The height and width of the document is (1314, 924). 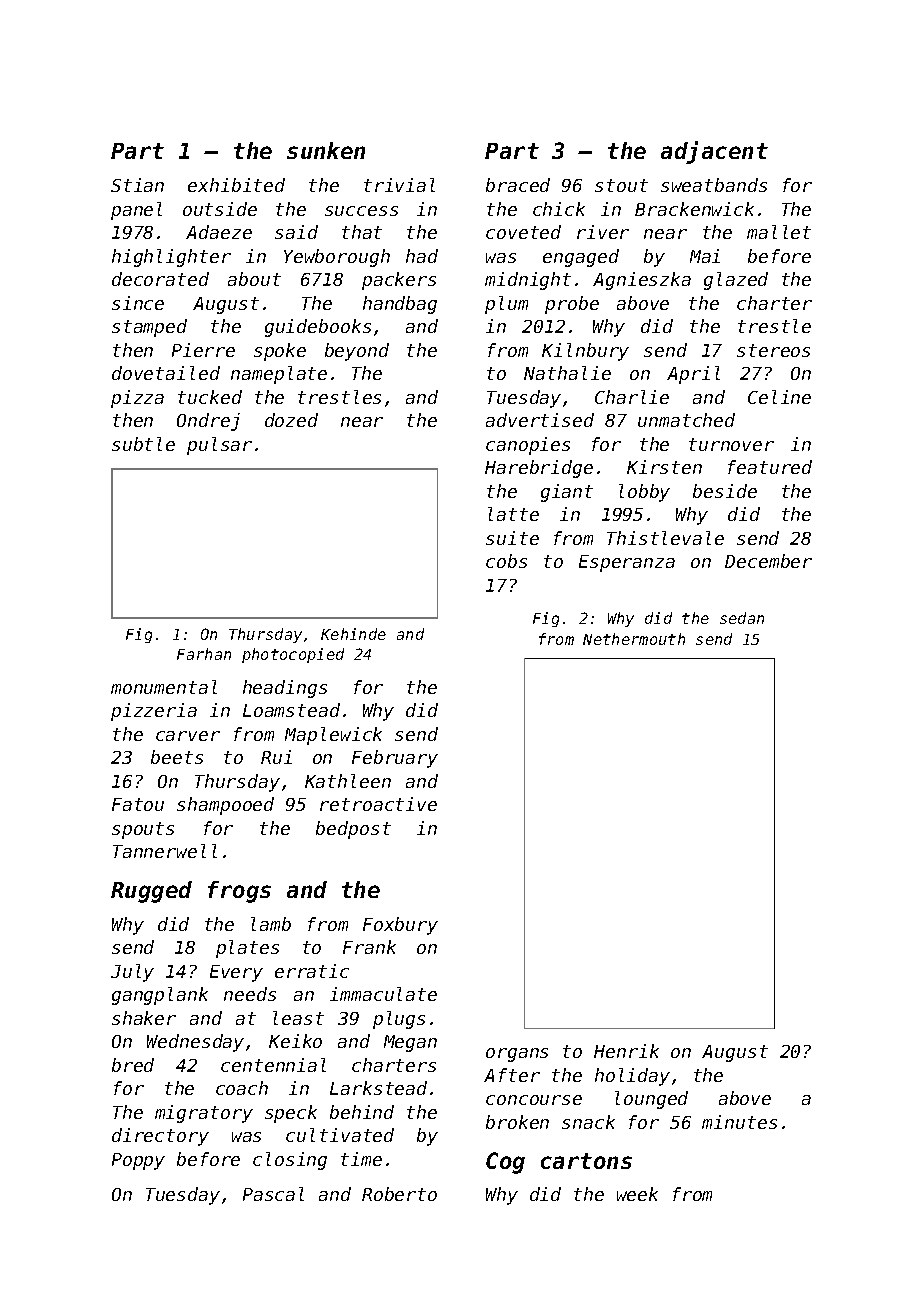 I want to click on December, so click(x=768, y=561).
